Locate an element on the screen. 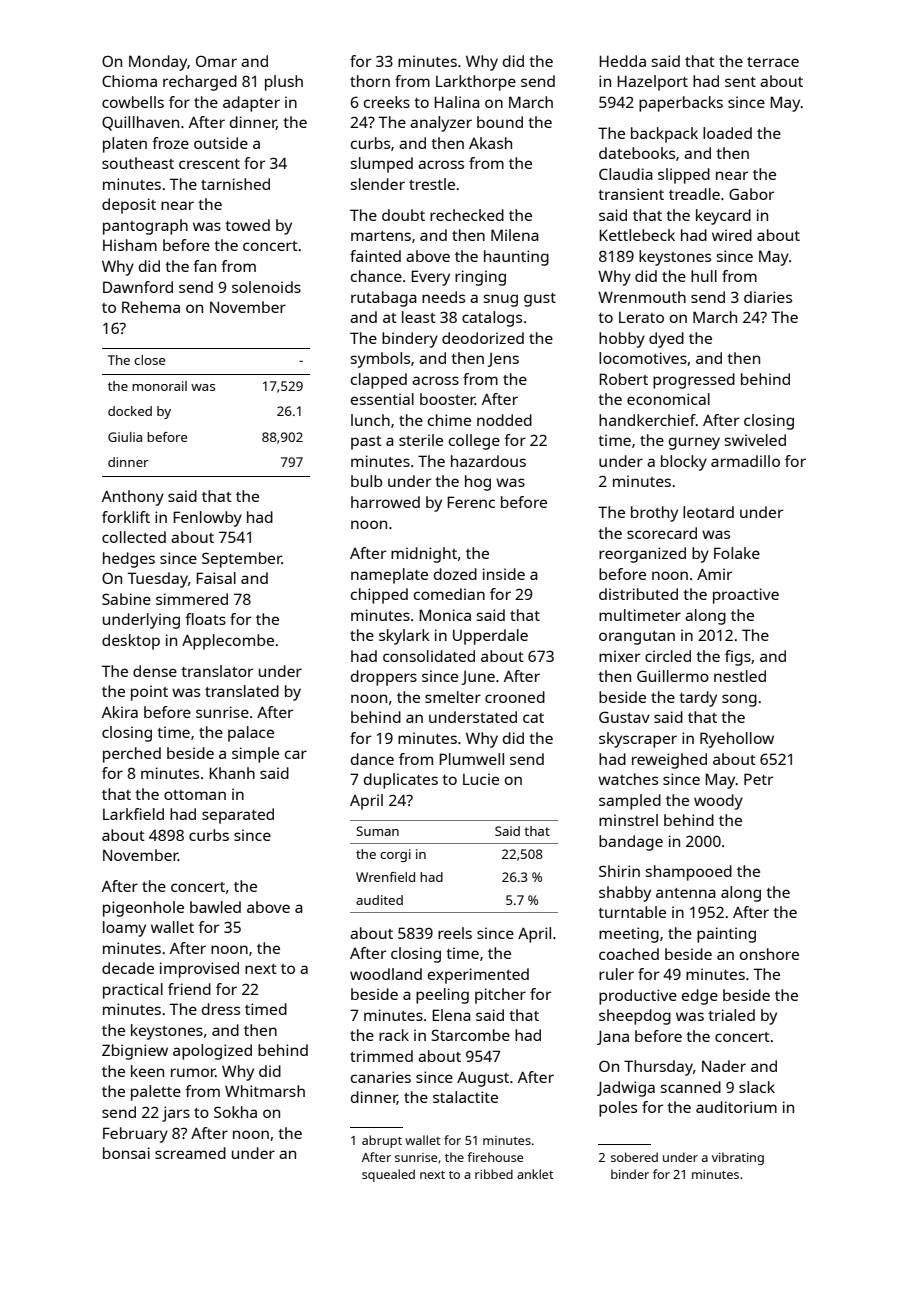 The height and width of the screenshot is (1316, 908). smelter is located at coordinates (453, 697).
